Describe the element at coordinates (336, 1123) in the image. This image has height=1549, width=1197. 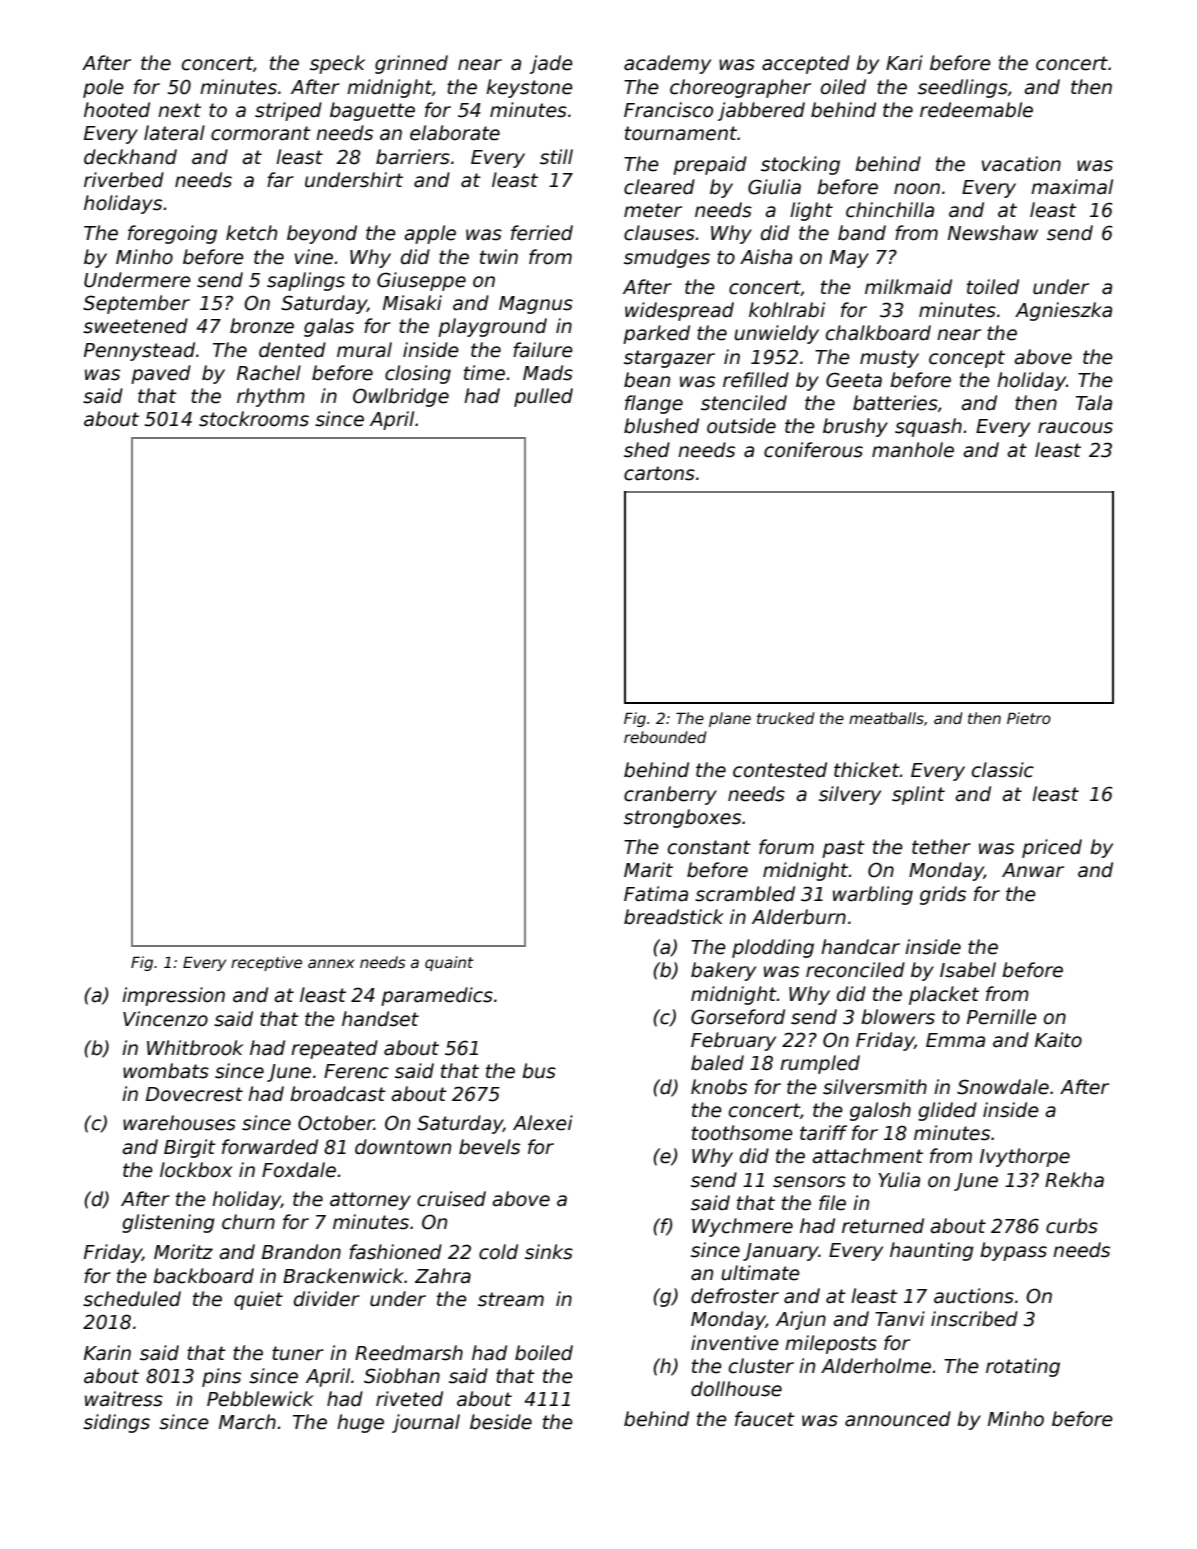
I see `October` at that location.
